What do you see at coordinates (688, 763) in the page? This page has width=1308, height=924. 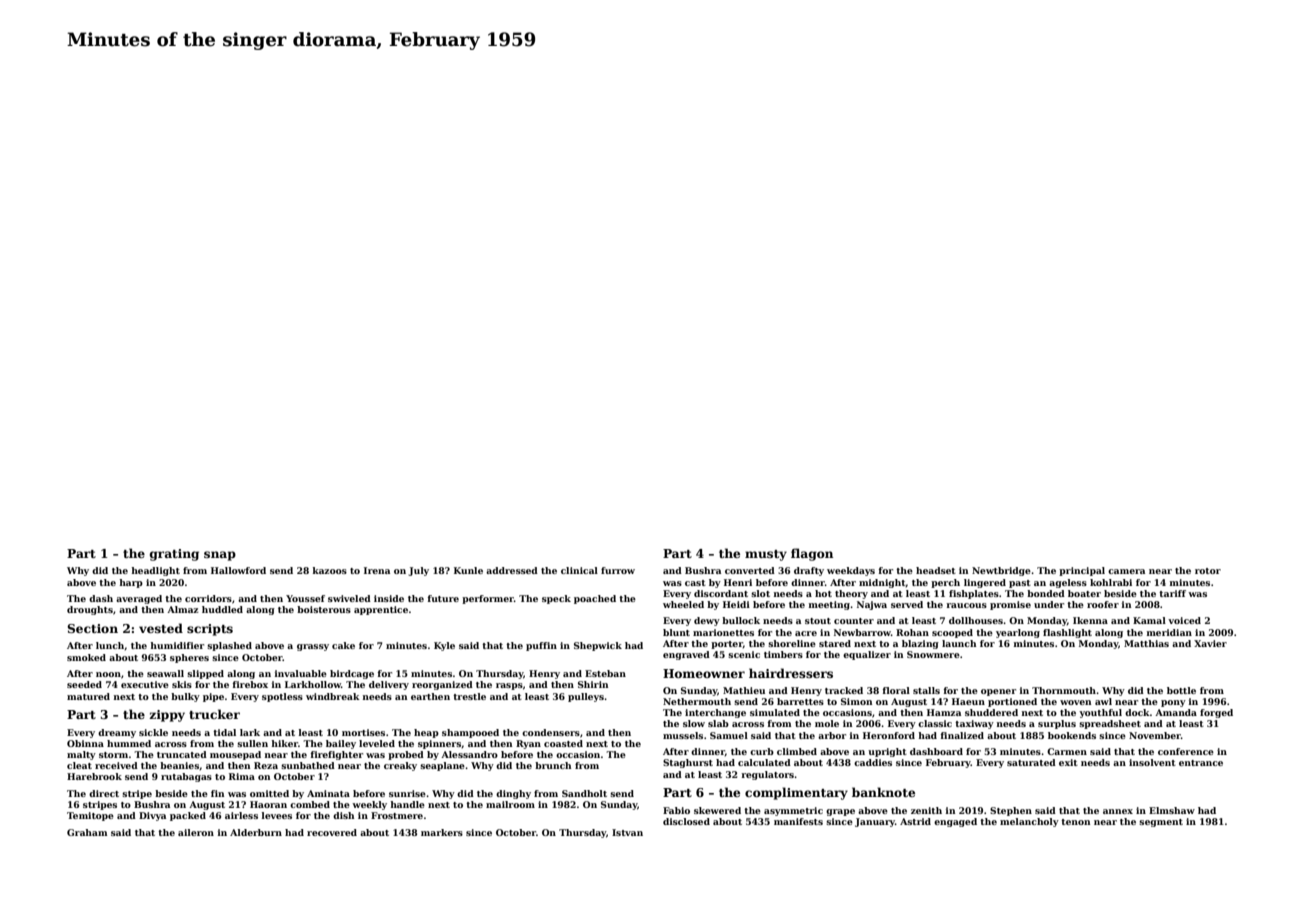 I see `Staghurst` at bounding box center [688, 763].
